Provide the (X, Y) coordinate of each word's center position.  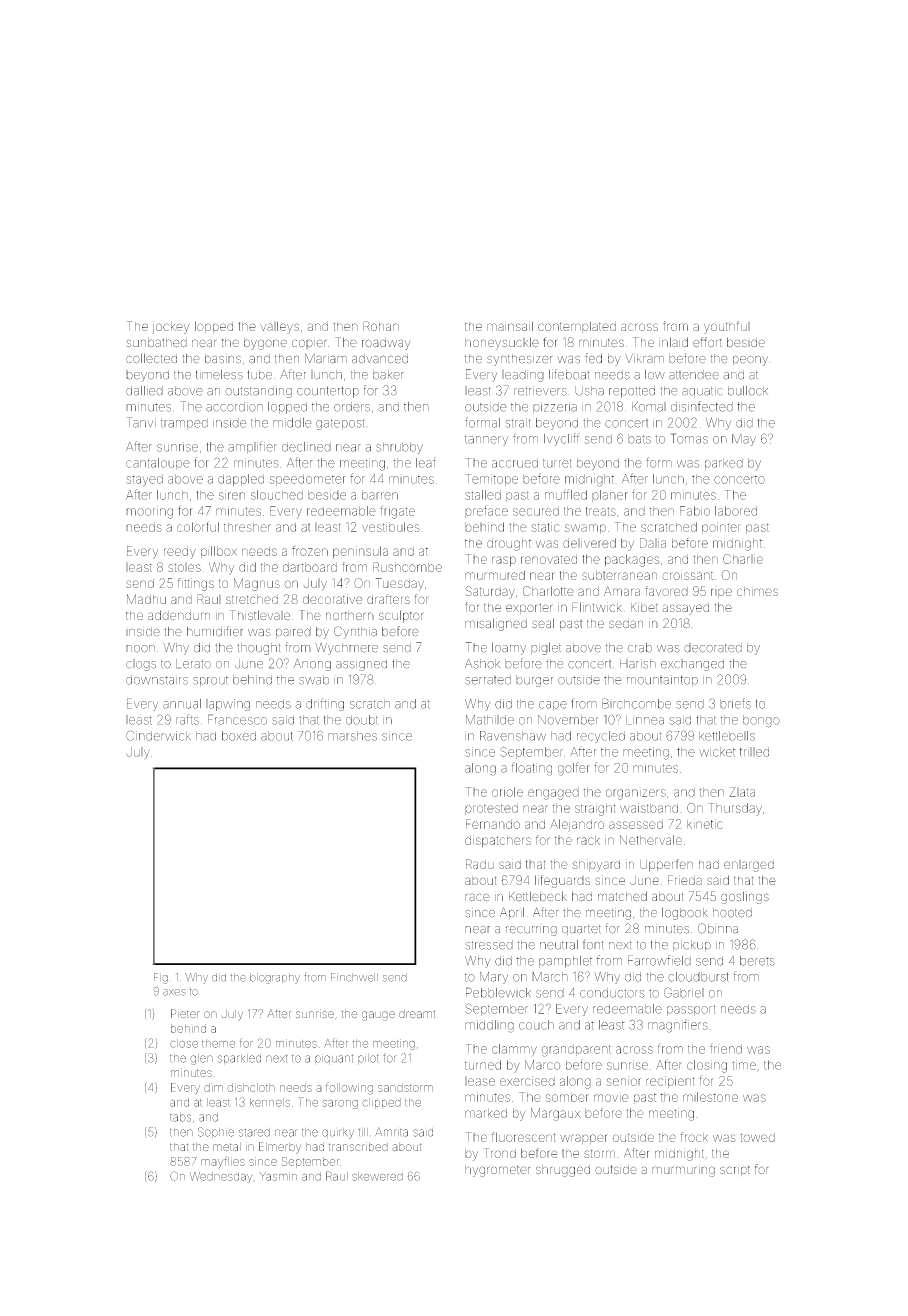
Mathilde (490, 720)
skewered (377, 1176)
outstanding (258, 392)
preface (486, 511)
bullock (748, 391)
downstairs (157, 680)
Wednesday (221, 1177)
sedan (626, 624)
